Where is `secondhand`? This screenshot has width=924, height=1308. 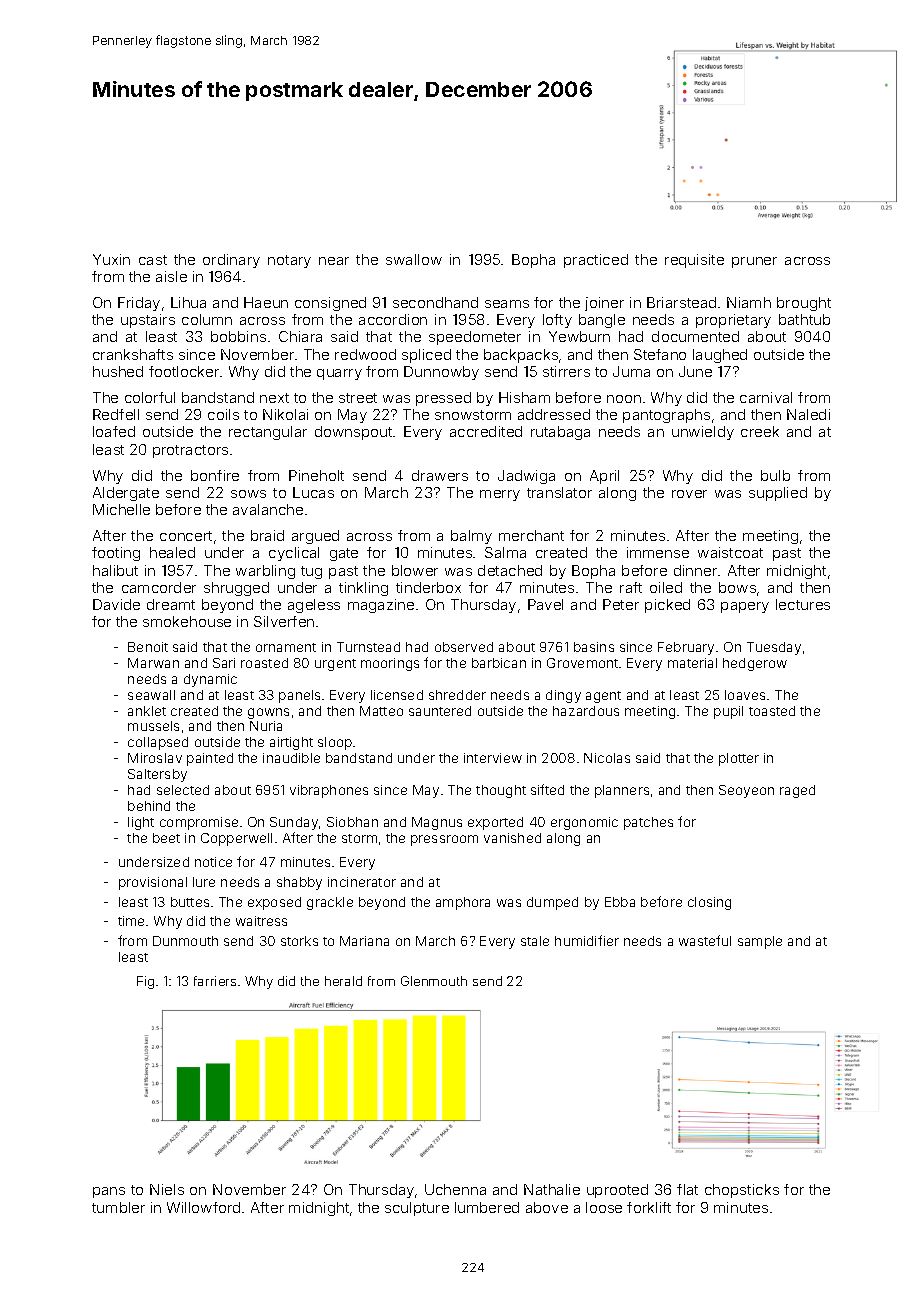
secondhand is located at coordinates (435, 302).
